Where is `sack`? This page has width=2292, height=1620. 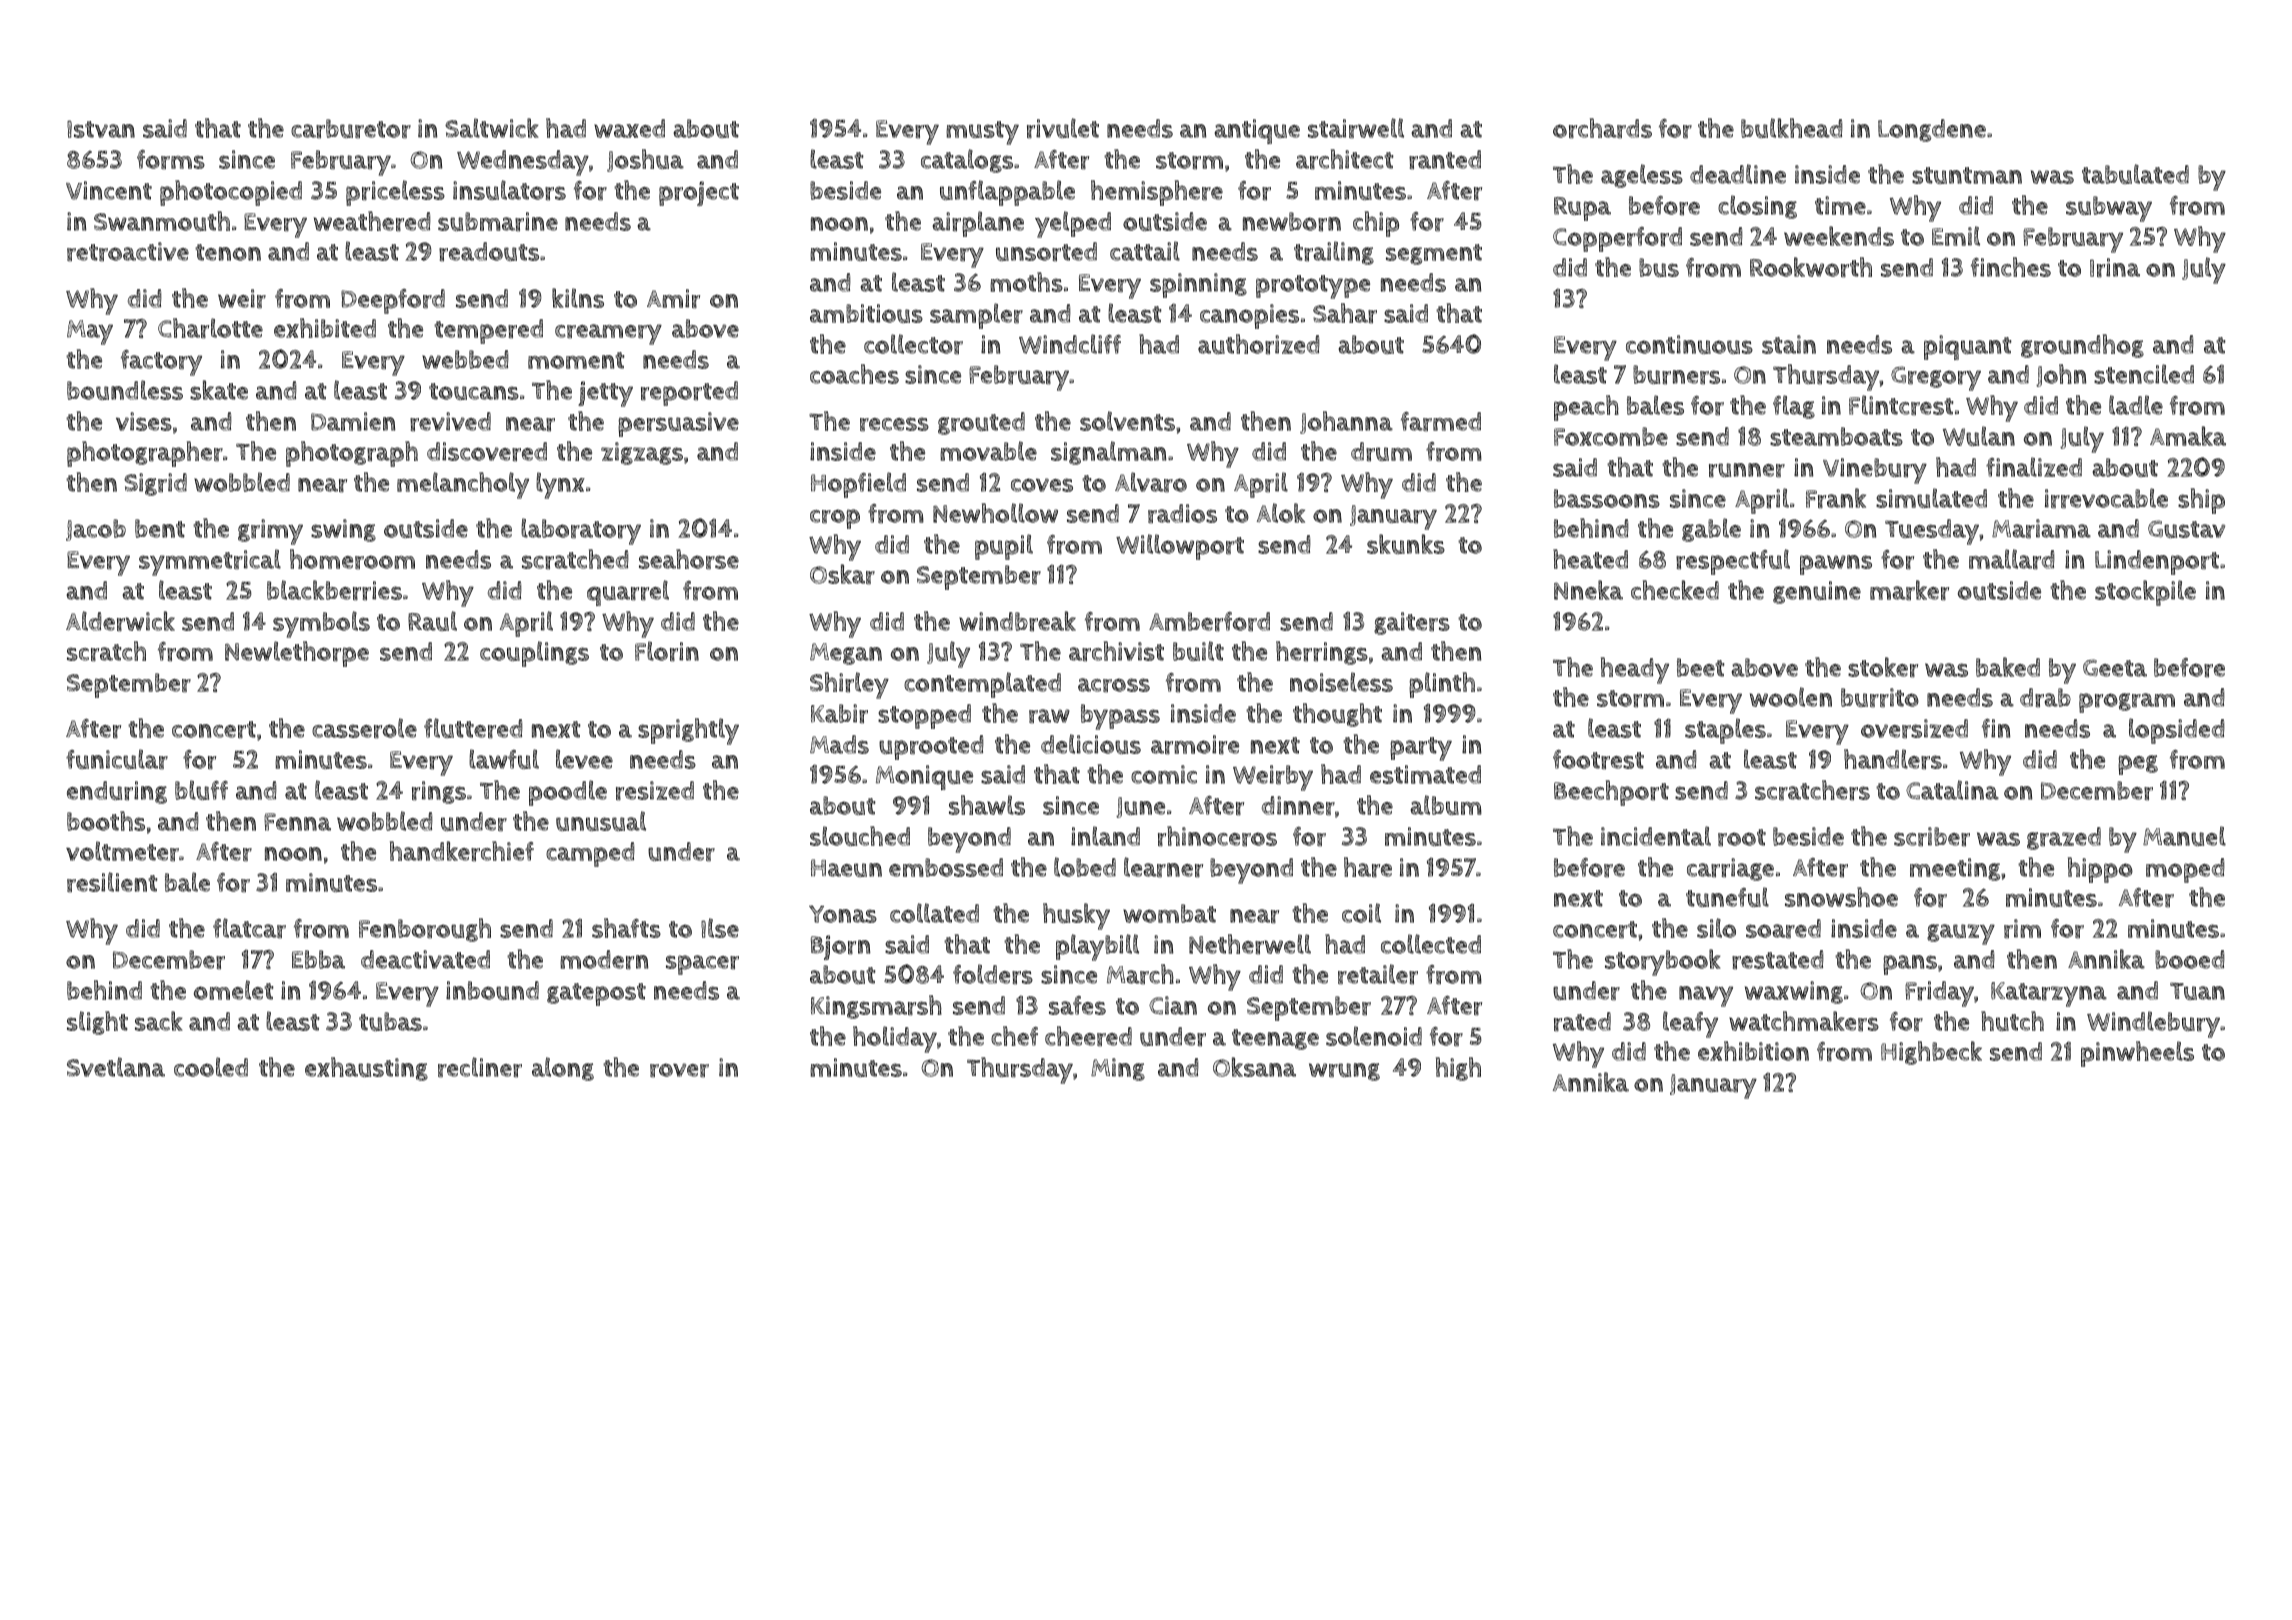
sack is located at coordinates (158, 1021).
